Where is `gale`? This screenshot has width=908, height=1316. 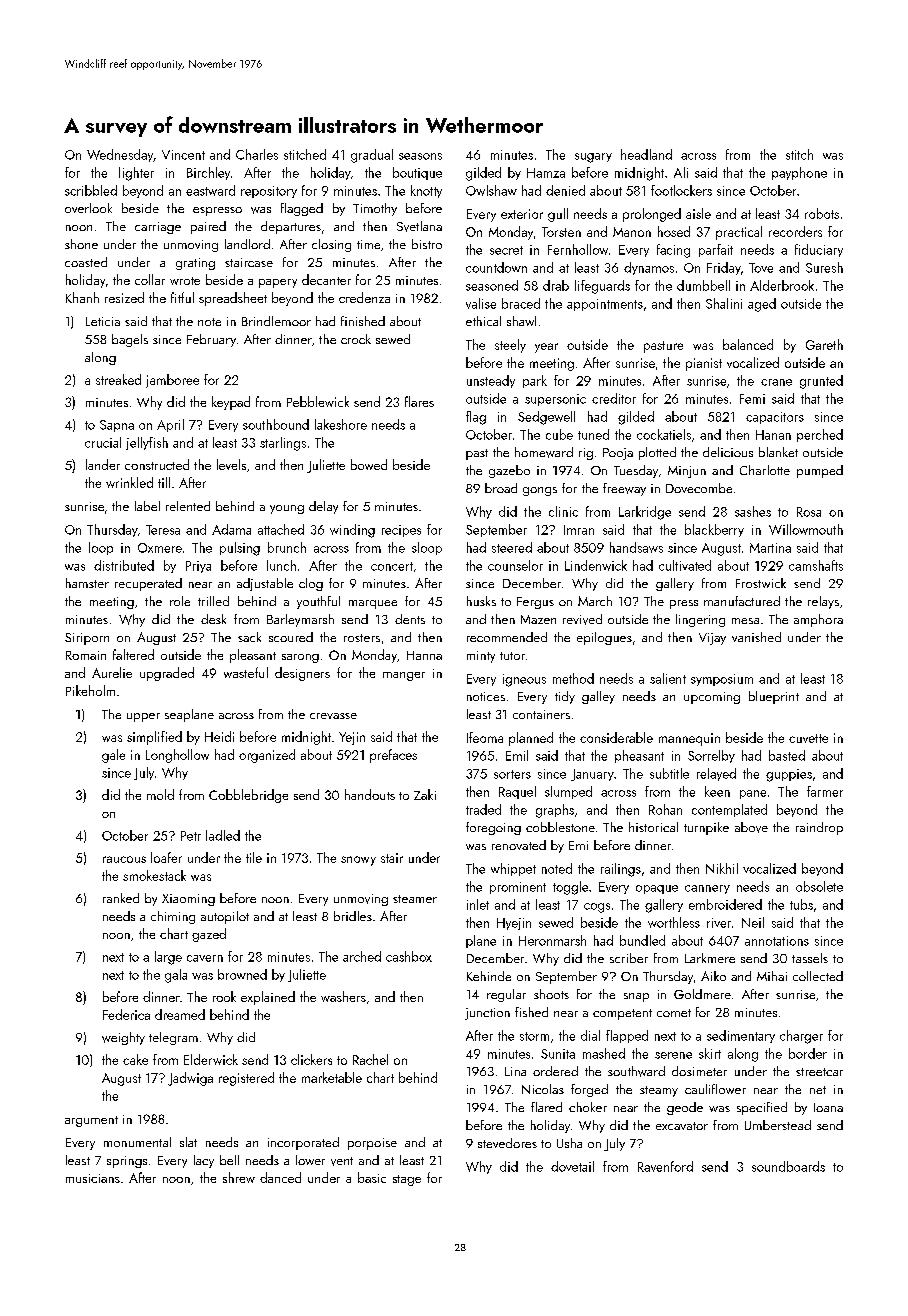
gale is located at coordinates (113, 756).
